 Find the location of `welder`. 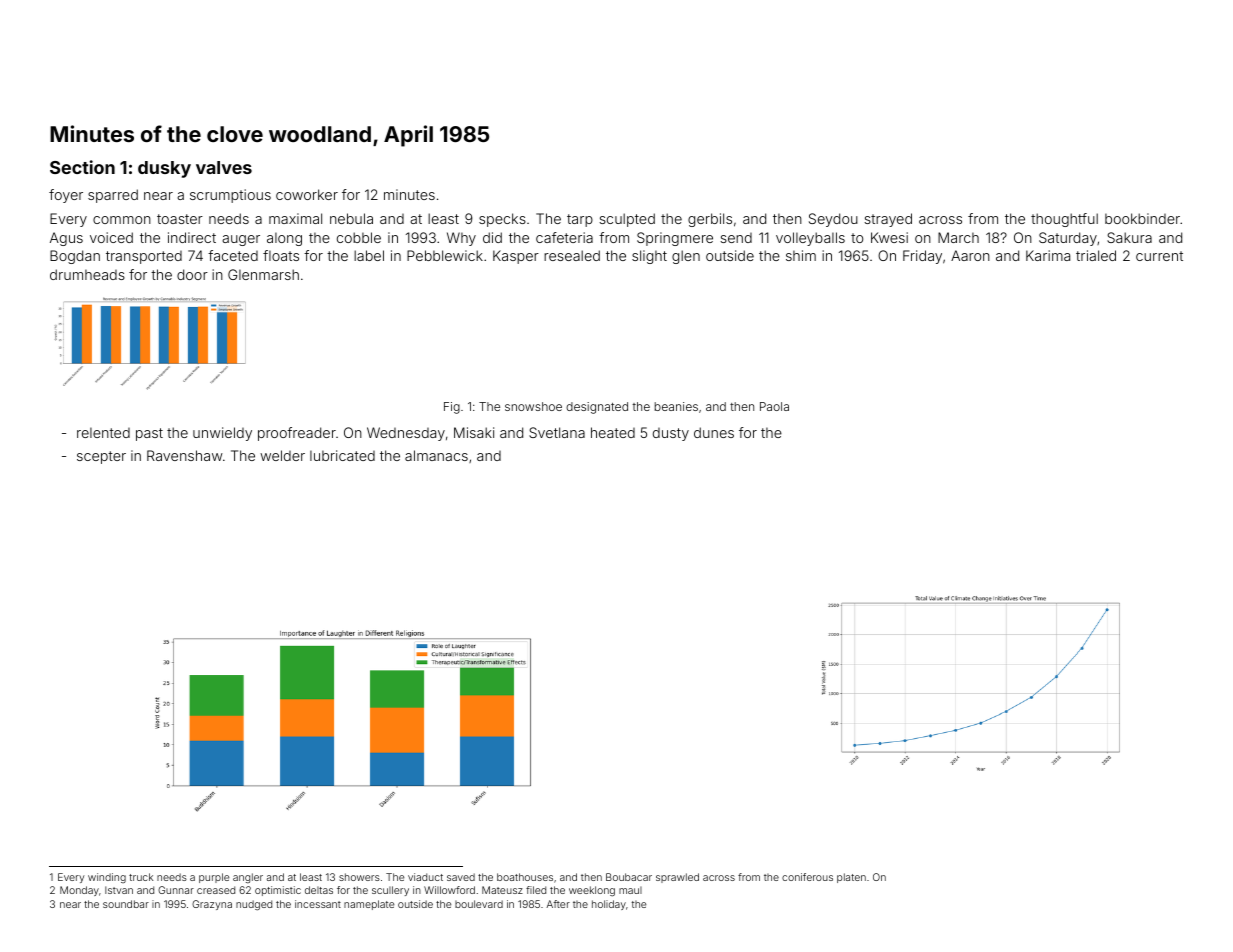

welder is located at coordinates (282, 455).
